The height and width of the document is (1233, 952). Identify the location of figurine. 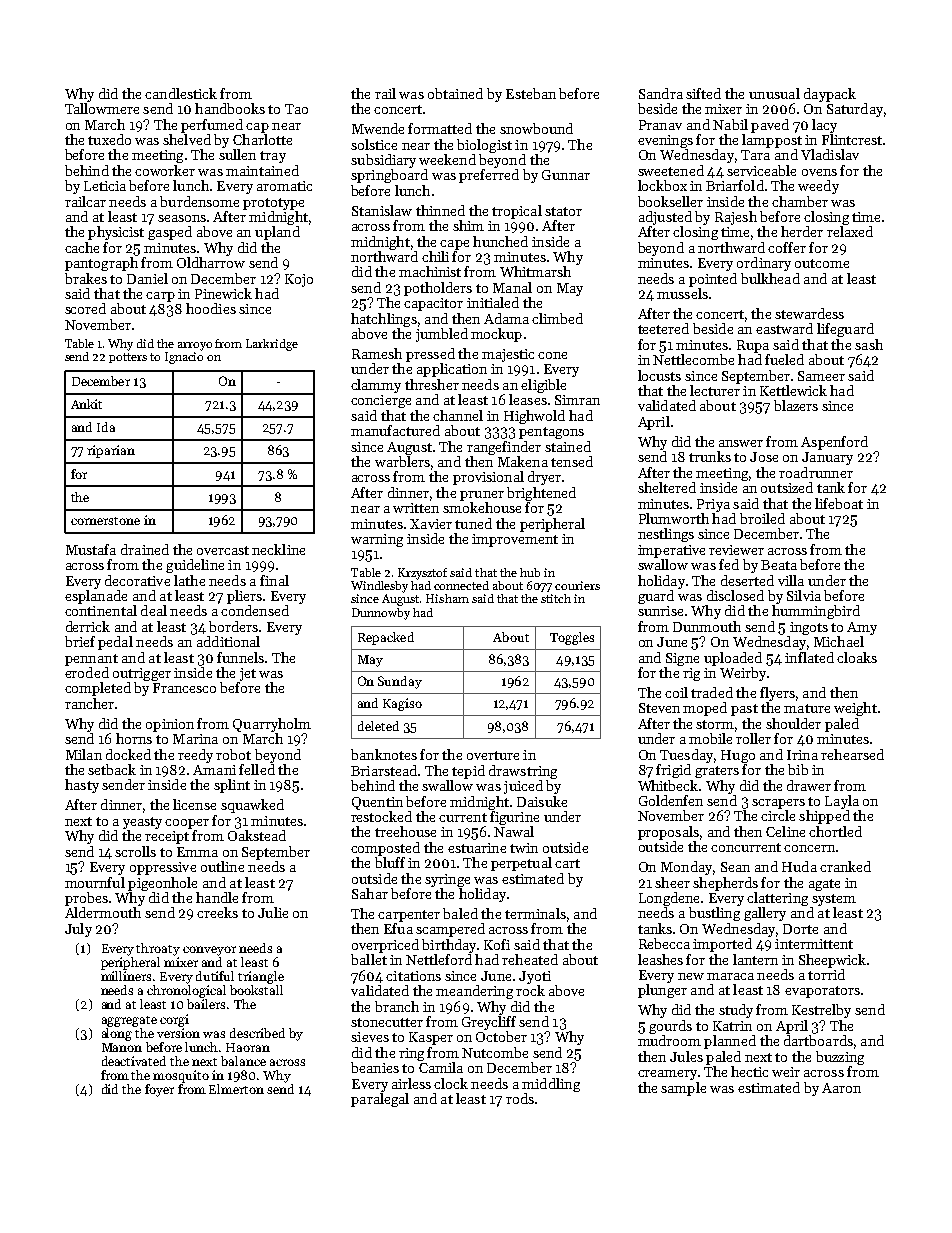
(514, 818).
